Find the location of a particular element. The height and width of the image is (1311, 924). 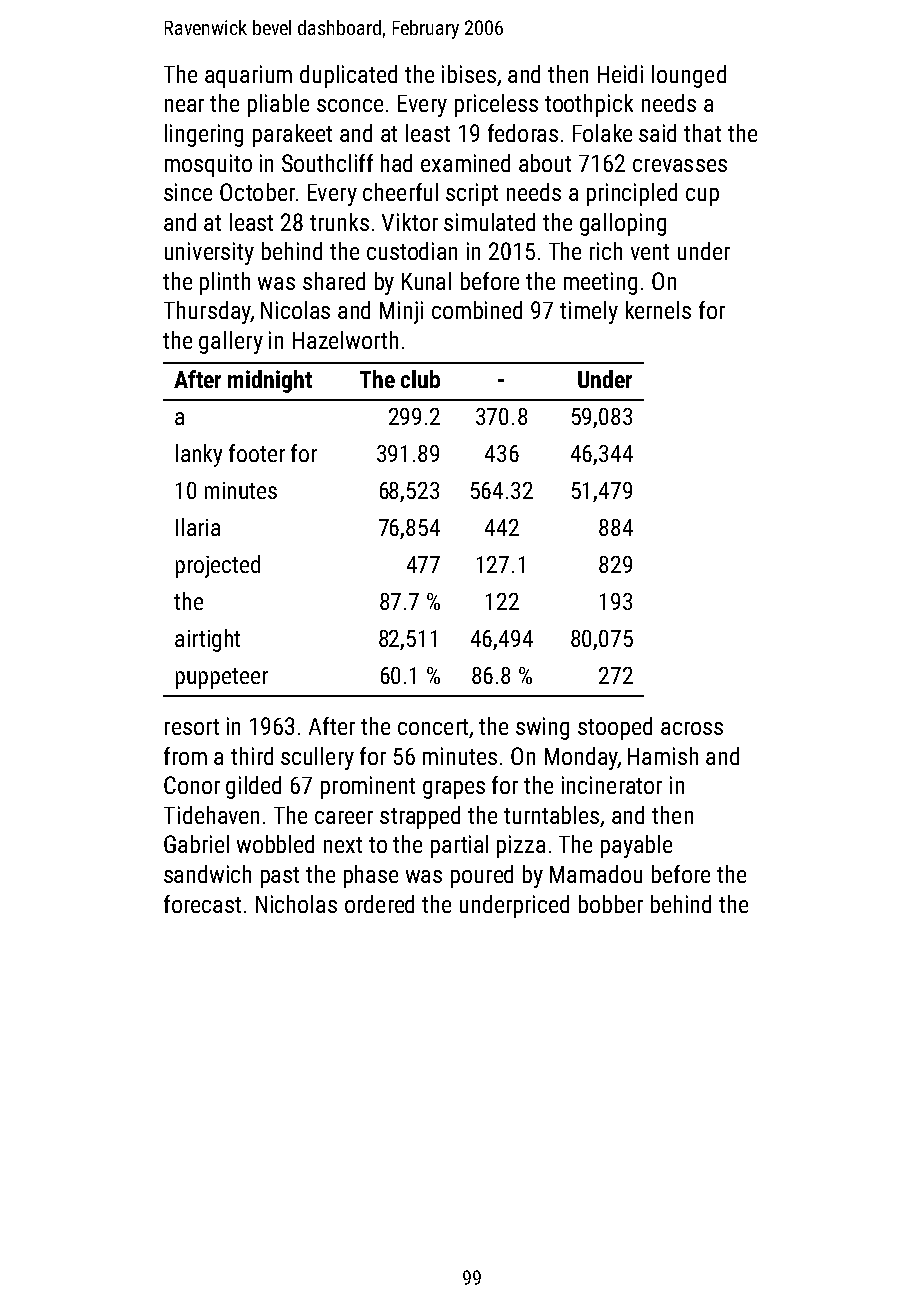

ibises is located at coordinates (469, 74).
